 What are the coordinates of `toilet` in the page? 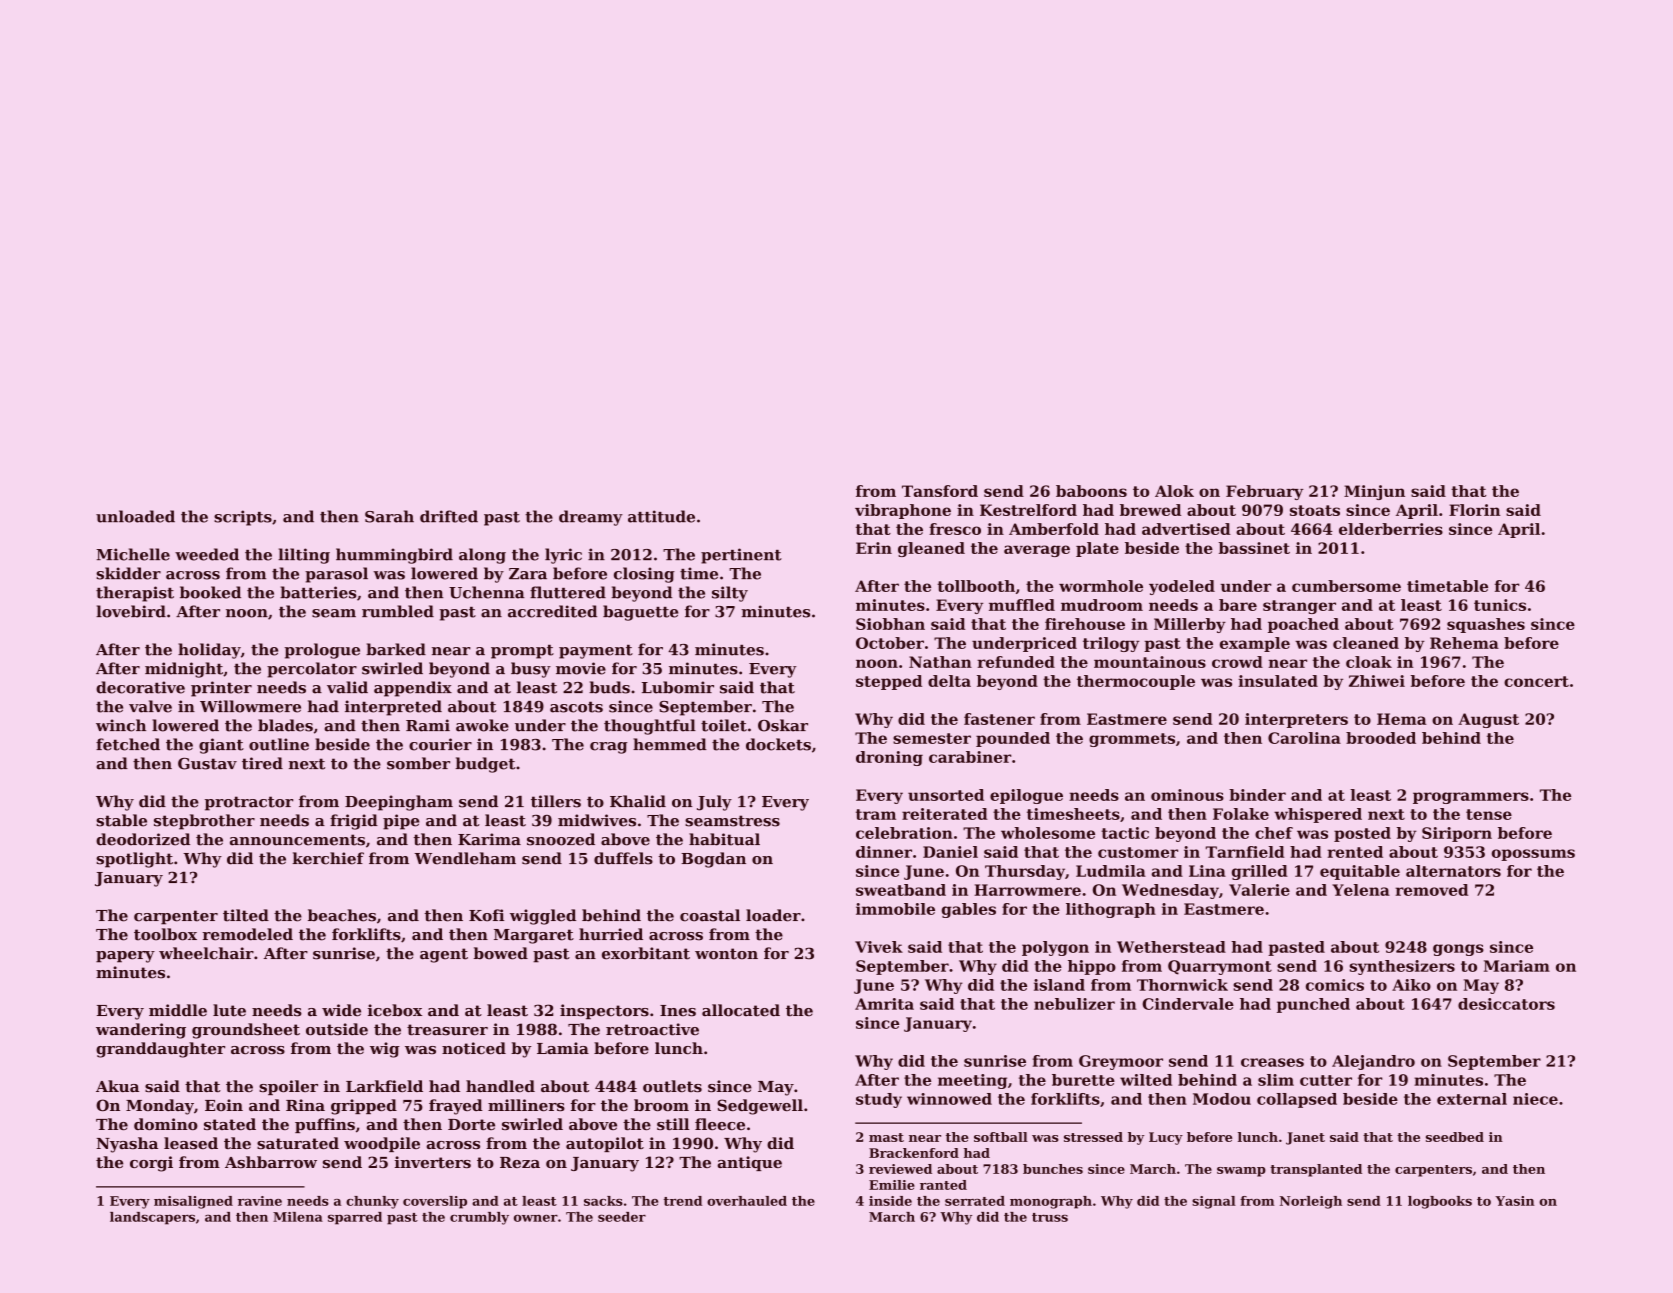 It's located at (724, 725).
